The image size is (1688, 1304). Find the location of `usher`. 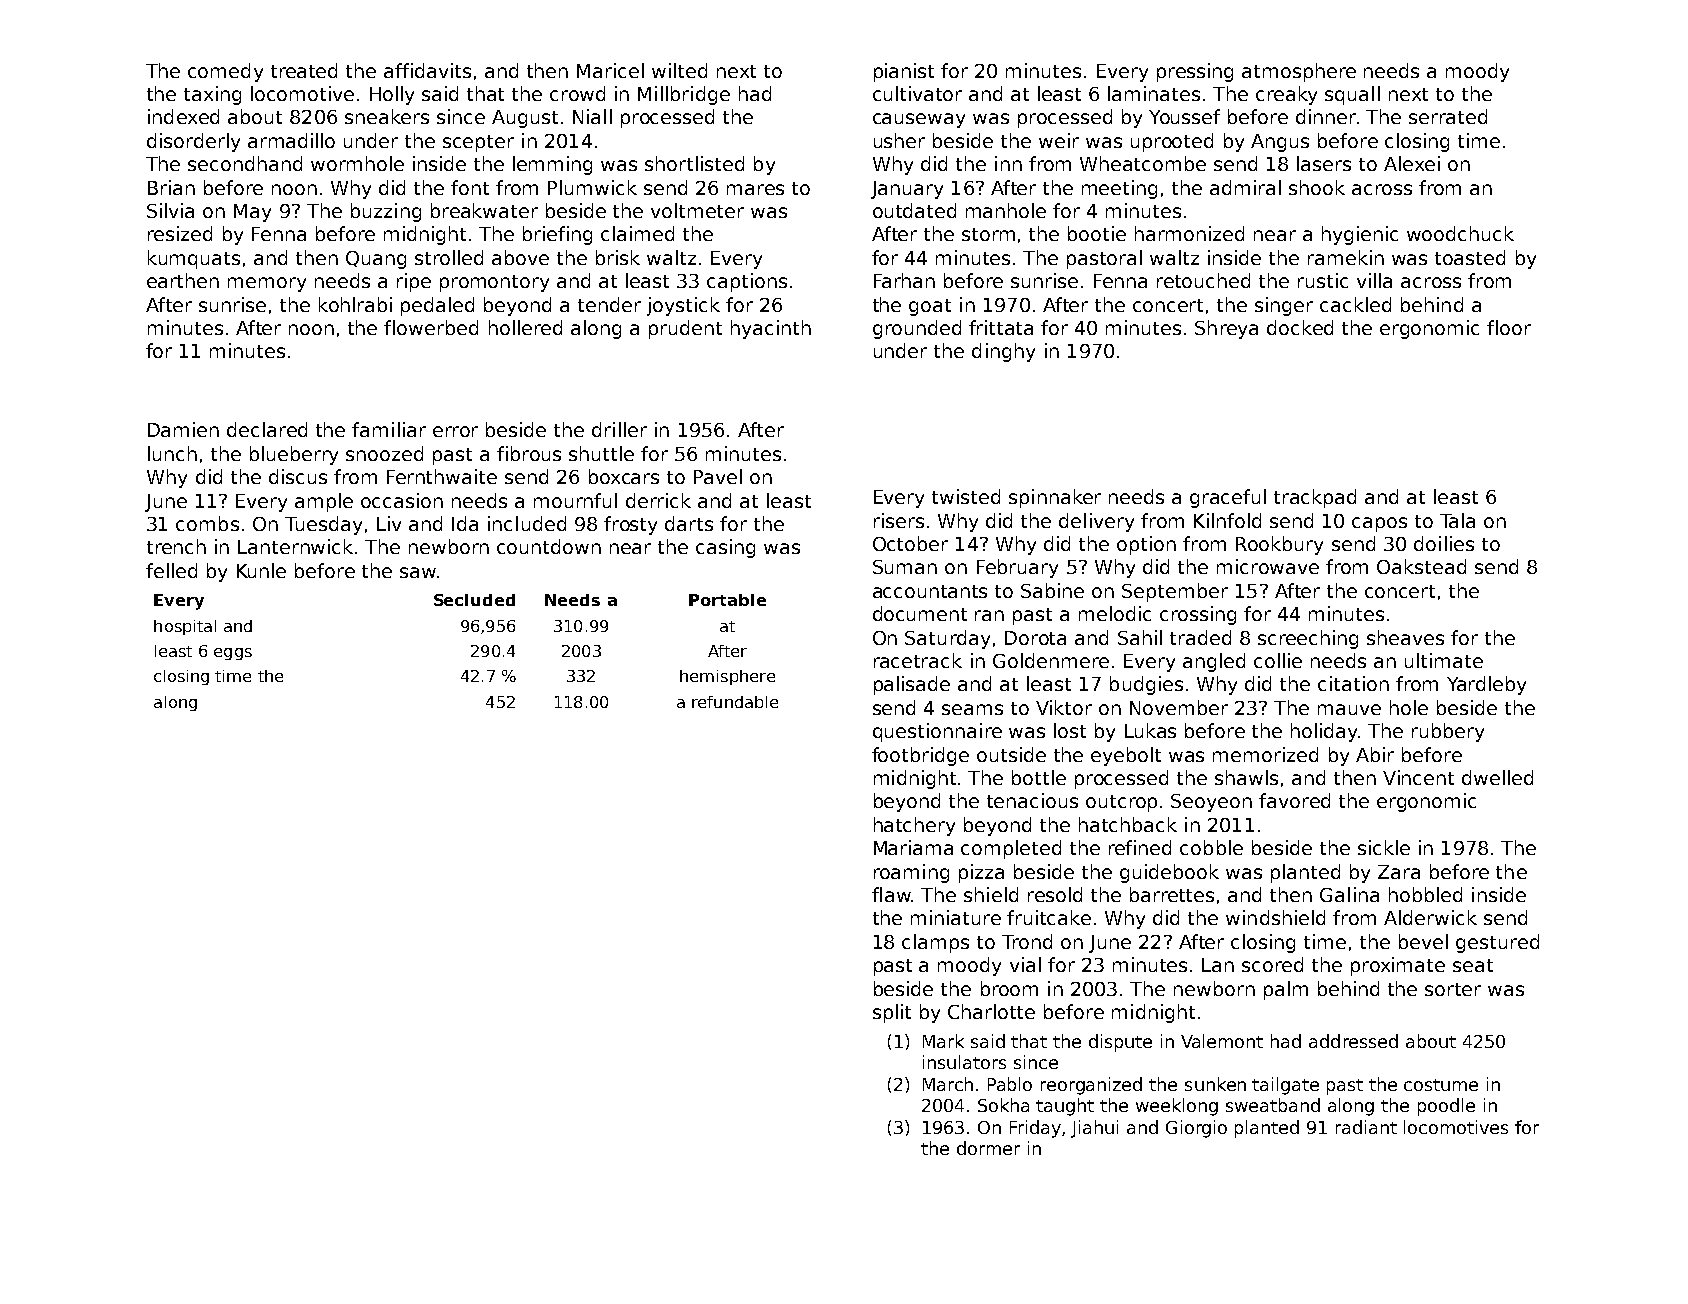

usher is located at coordinates (899, 140).
